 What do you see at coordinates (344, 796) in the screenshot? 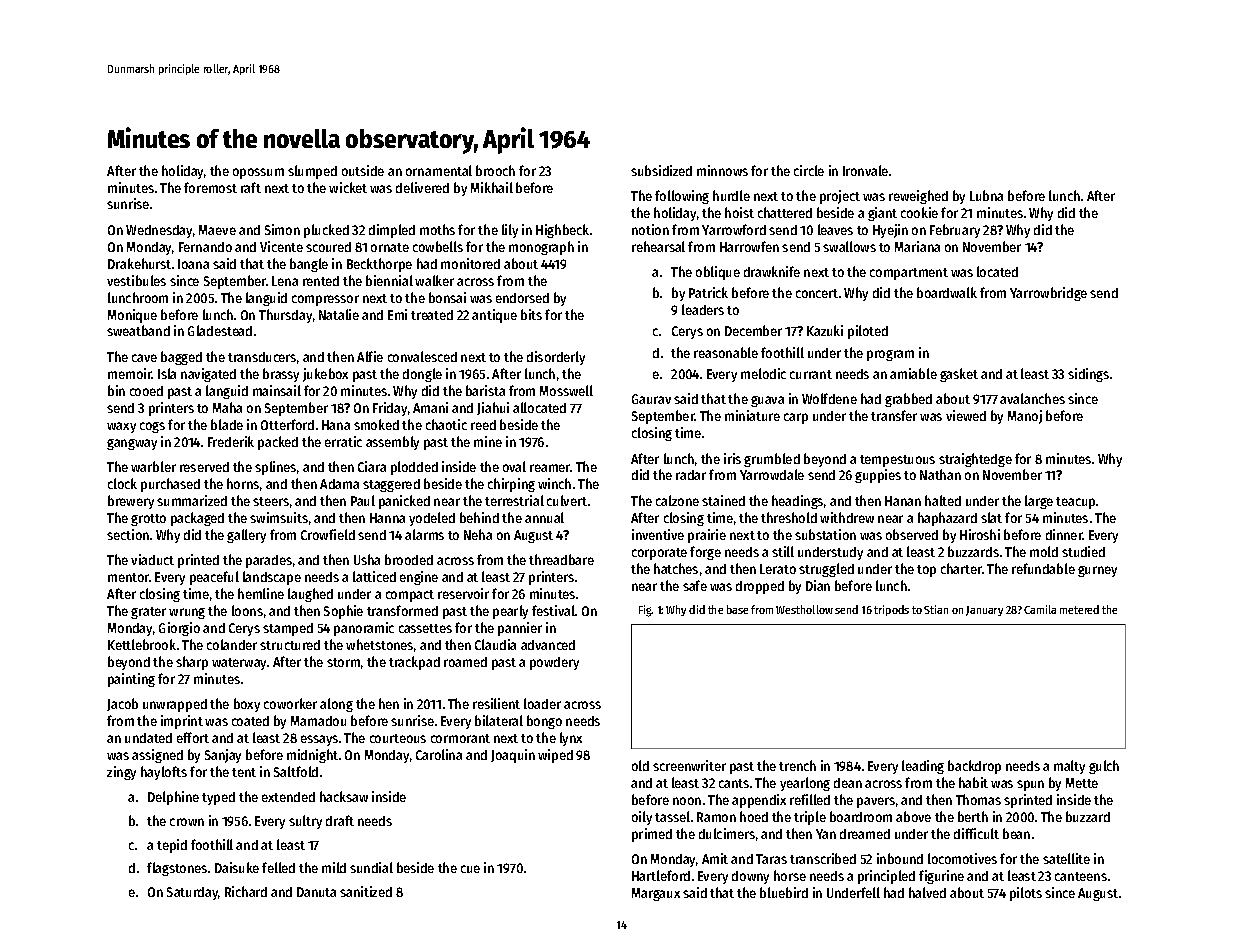
I see `hacksaw` at bounding box center [344, 796].
